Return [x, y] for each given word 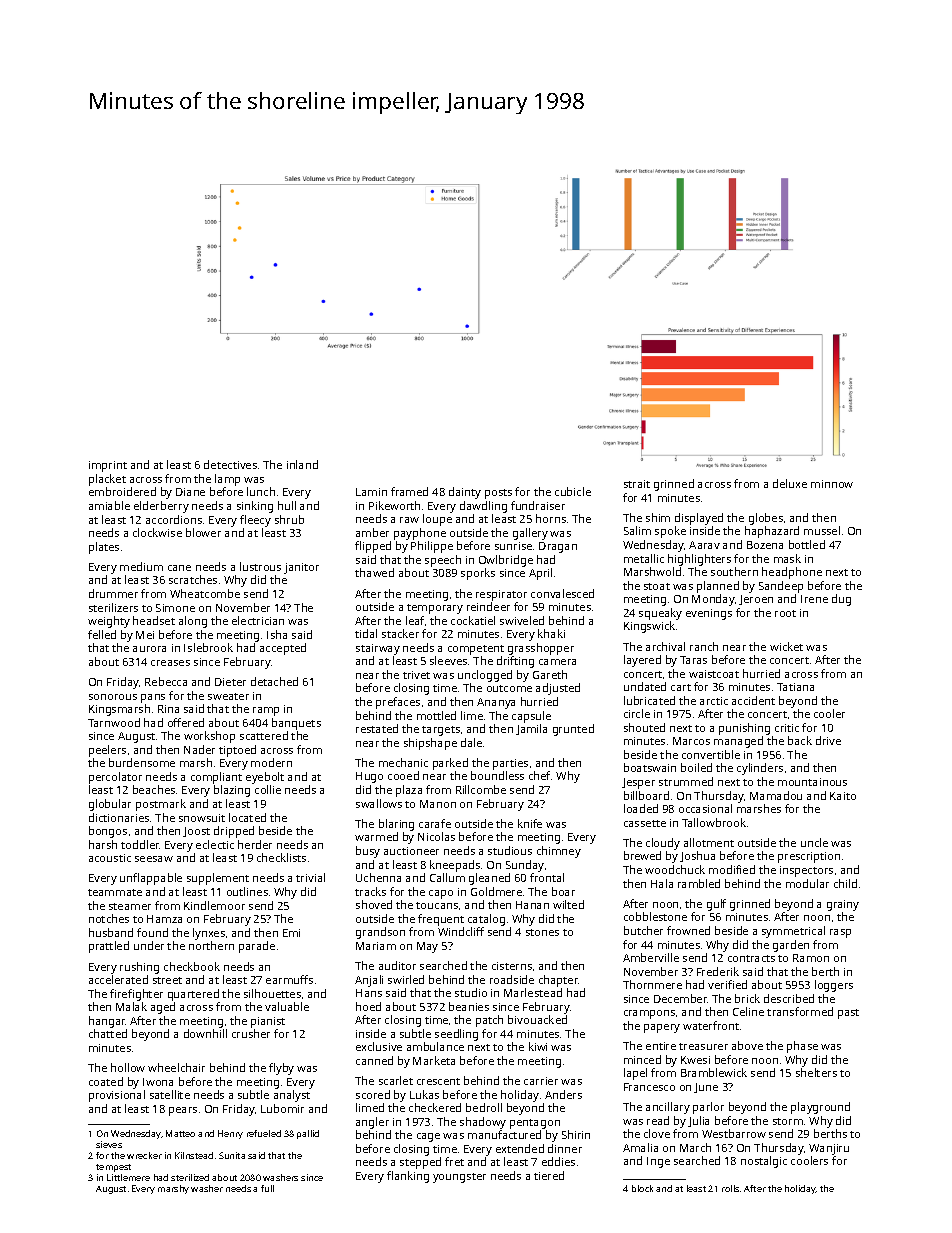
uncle [814, 842]
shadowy [483, 1123]
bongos [108, 832]
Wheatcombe [205, 593]
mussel [822, 530]
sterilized [190, 1177]
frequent [441, 920]
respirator [501, 595]
